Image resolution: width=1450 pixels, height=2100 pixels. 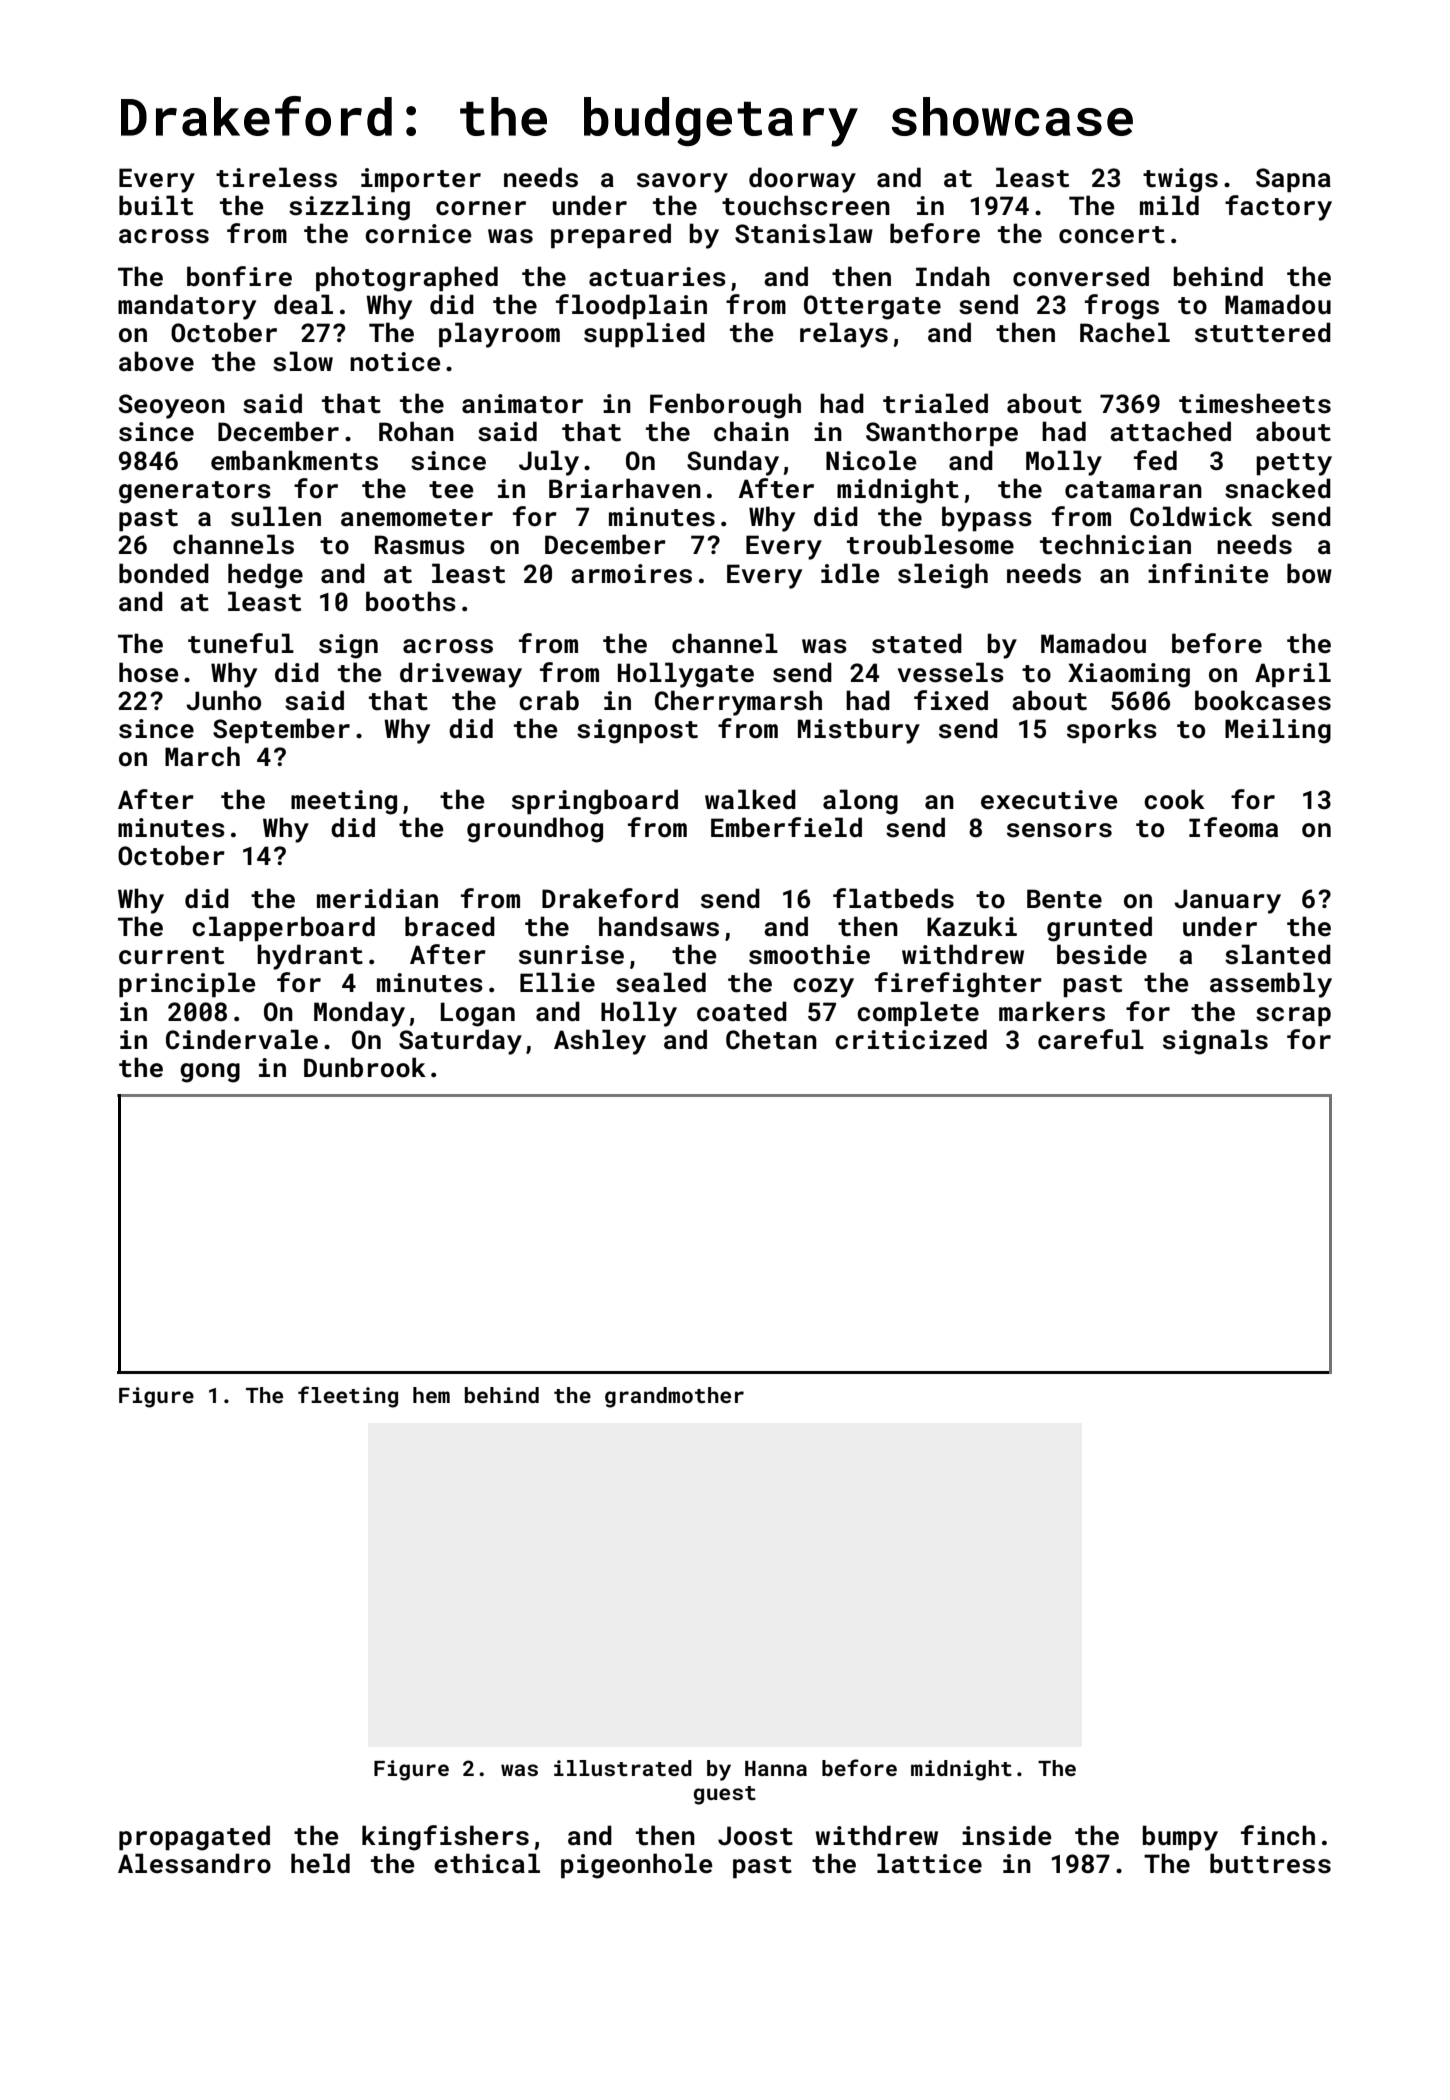 I want to click on twigs, so click(x=1180, y=180).
